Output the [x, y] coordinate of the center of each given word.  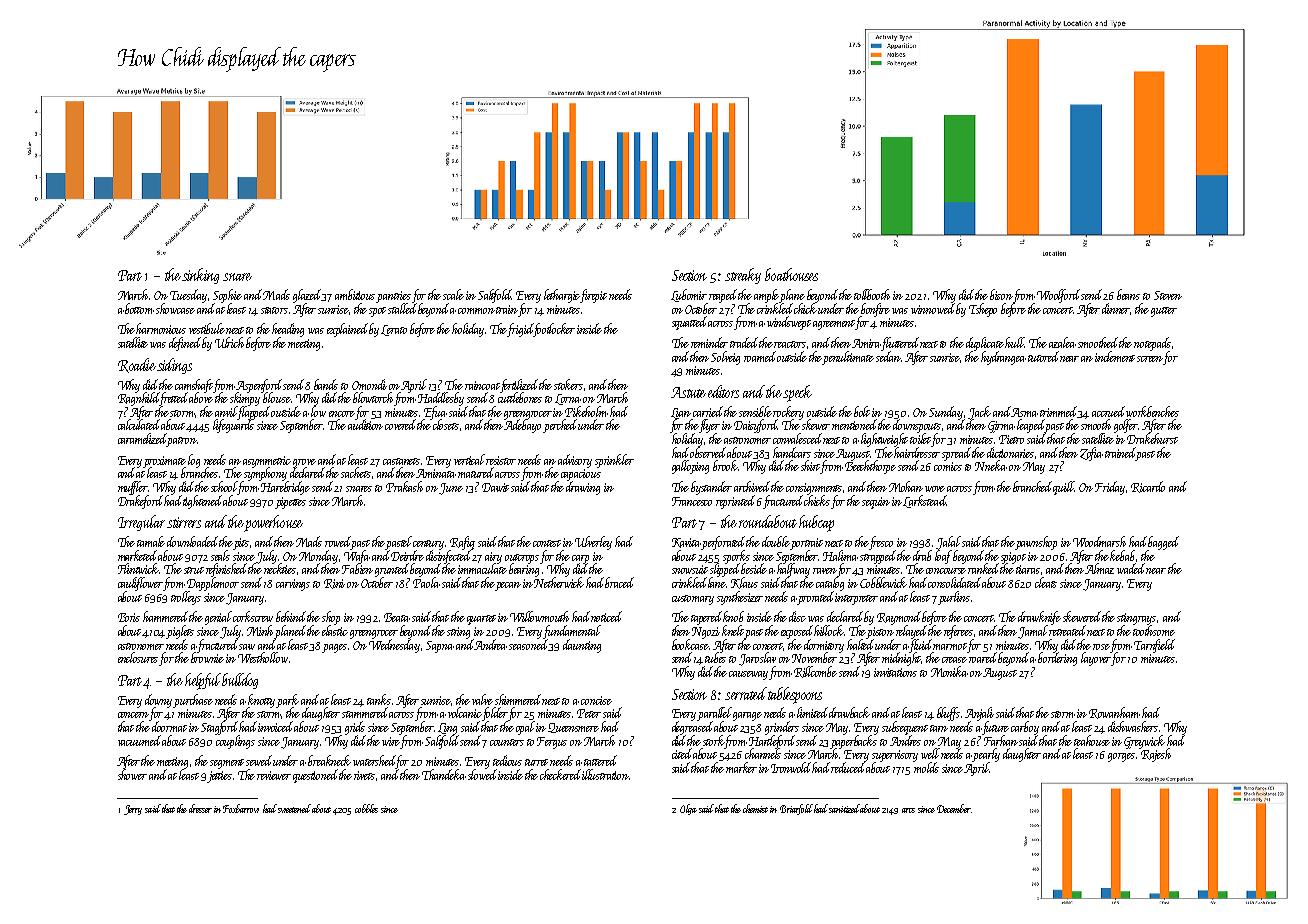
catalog [830, 584]
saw [247, 647]
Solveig [725, 358]
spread [956, 454]
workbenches [1152, 411]
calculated [140, 425]
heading [288, 330]
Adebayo [522, 426]
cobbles [366, 808]
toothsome [1154, 630]
